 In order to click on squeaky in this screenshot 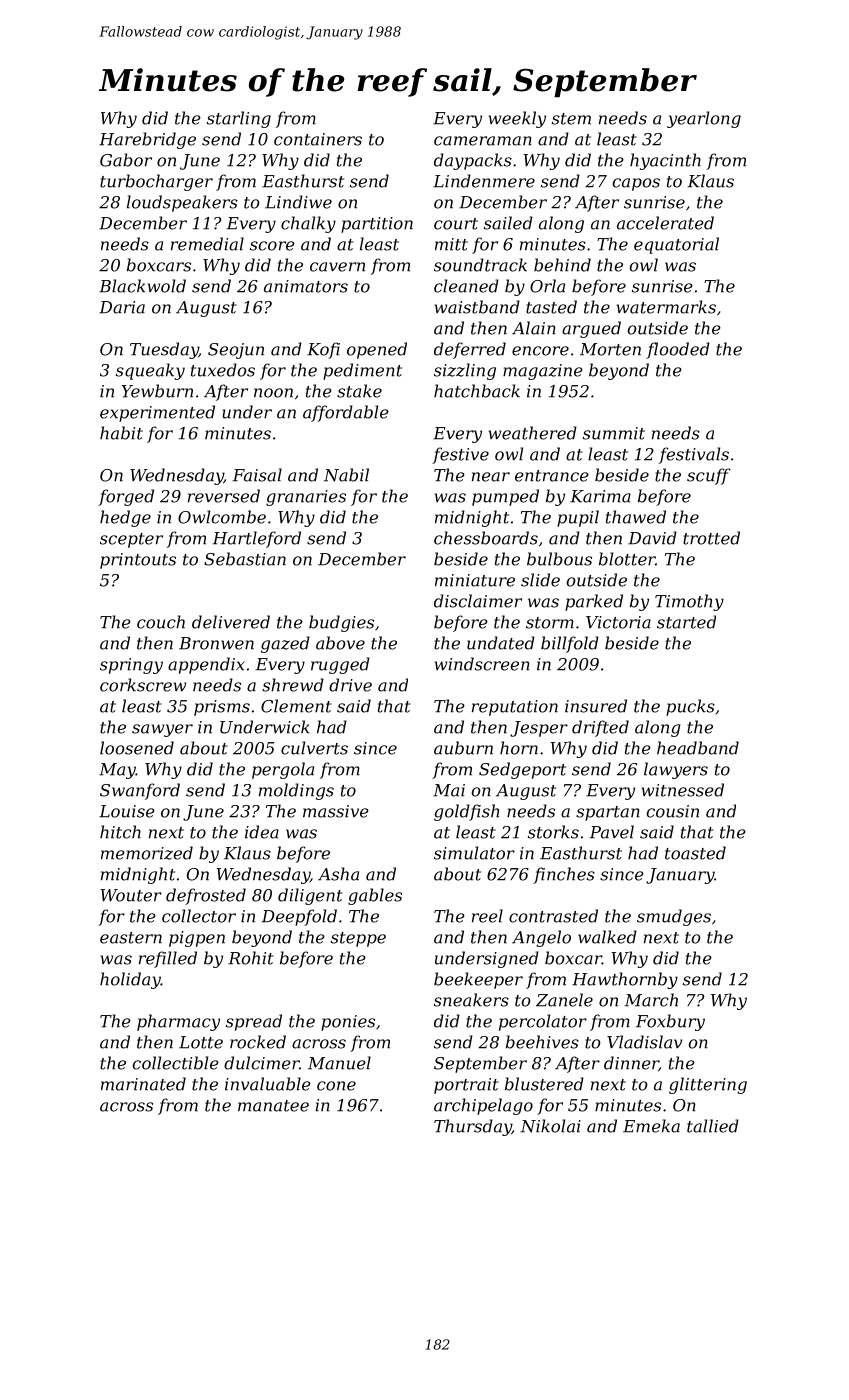, I will do `click(150, 371)`.
